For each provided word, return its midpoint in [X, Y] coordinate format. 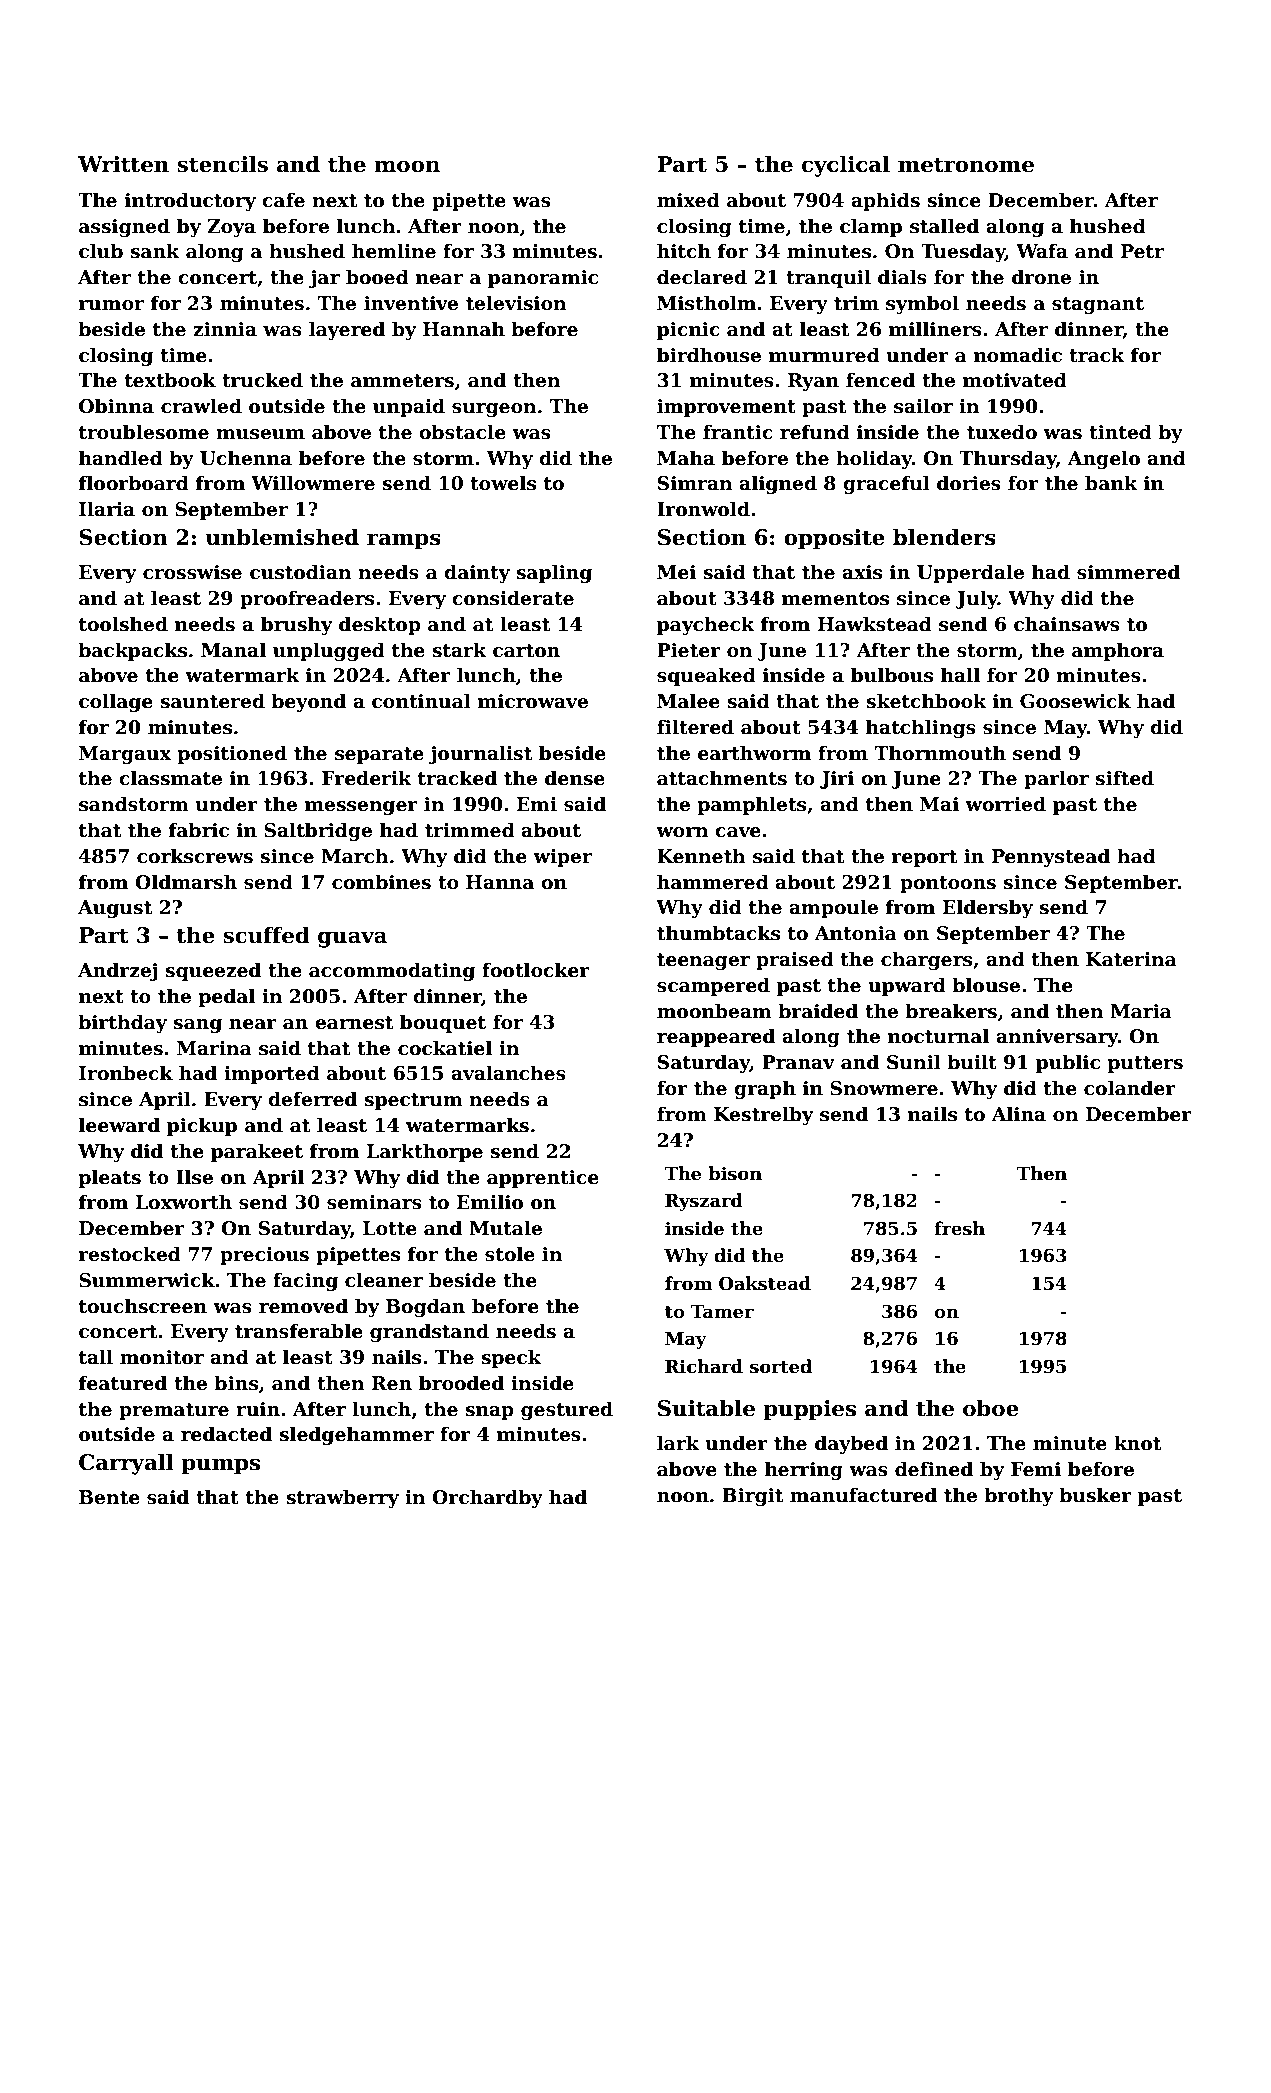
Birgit [752, 1497]
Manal [233, 650]
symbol [922, 304]
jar [324, 279]
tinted [1120, 432]
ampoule [833, 908]
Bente [109, 1497]
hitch [684, 251]
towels [503, 483]
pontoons [948, 884]
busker [1095, 1495]
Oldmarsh [186, 882]
